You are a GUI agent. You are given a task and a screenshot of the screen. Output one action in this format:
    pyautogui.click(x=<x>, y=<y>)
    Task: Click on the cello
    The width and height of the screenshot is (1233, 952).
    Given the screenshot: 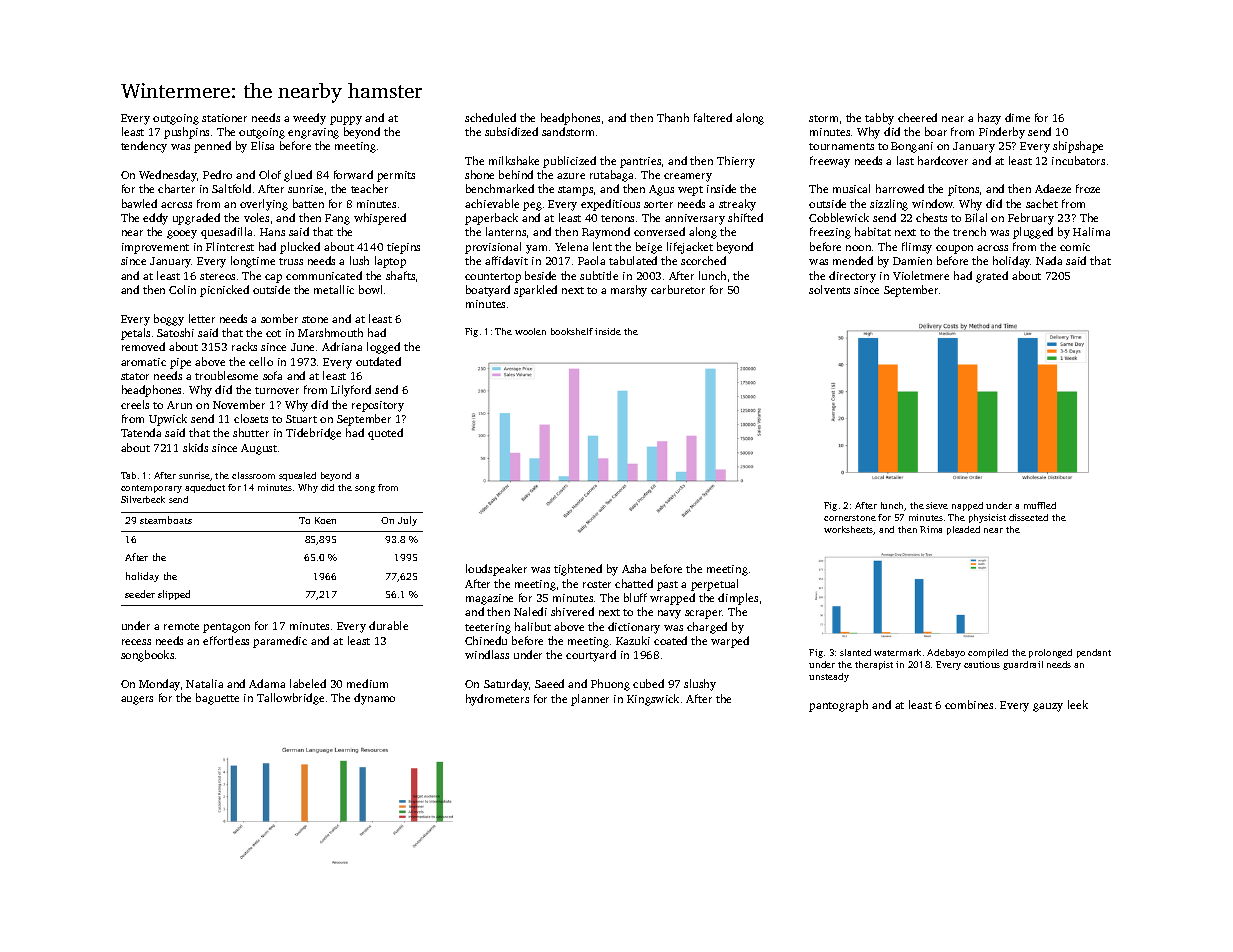 What is the action you would take?
    pyautogui.click(x=261, y=361)
